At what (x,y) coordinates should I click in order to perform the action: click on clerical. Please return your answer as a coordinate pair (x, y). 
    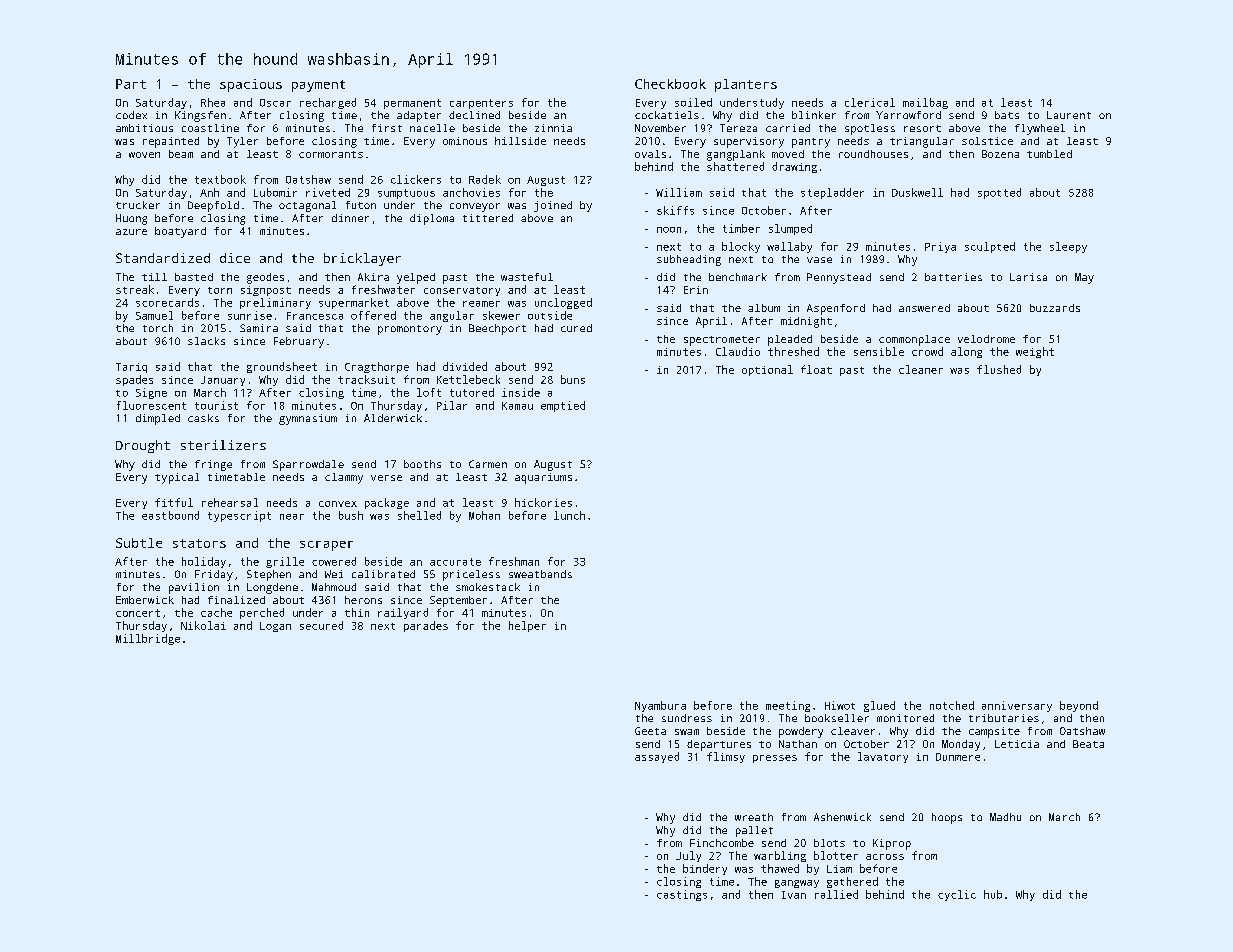
    Looking at the image, I should click on (870, 102).
